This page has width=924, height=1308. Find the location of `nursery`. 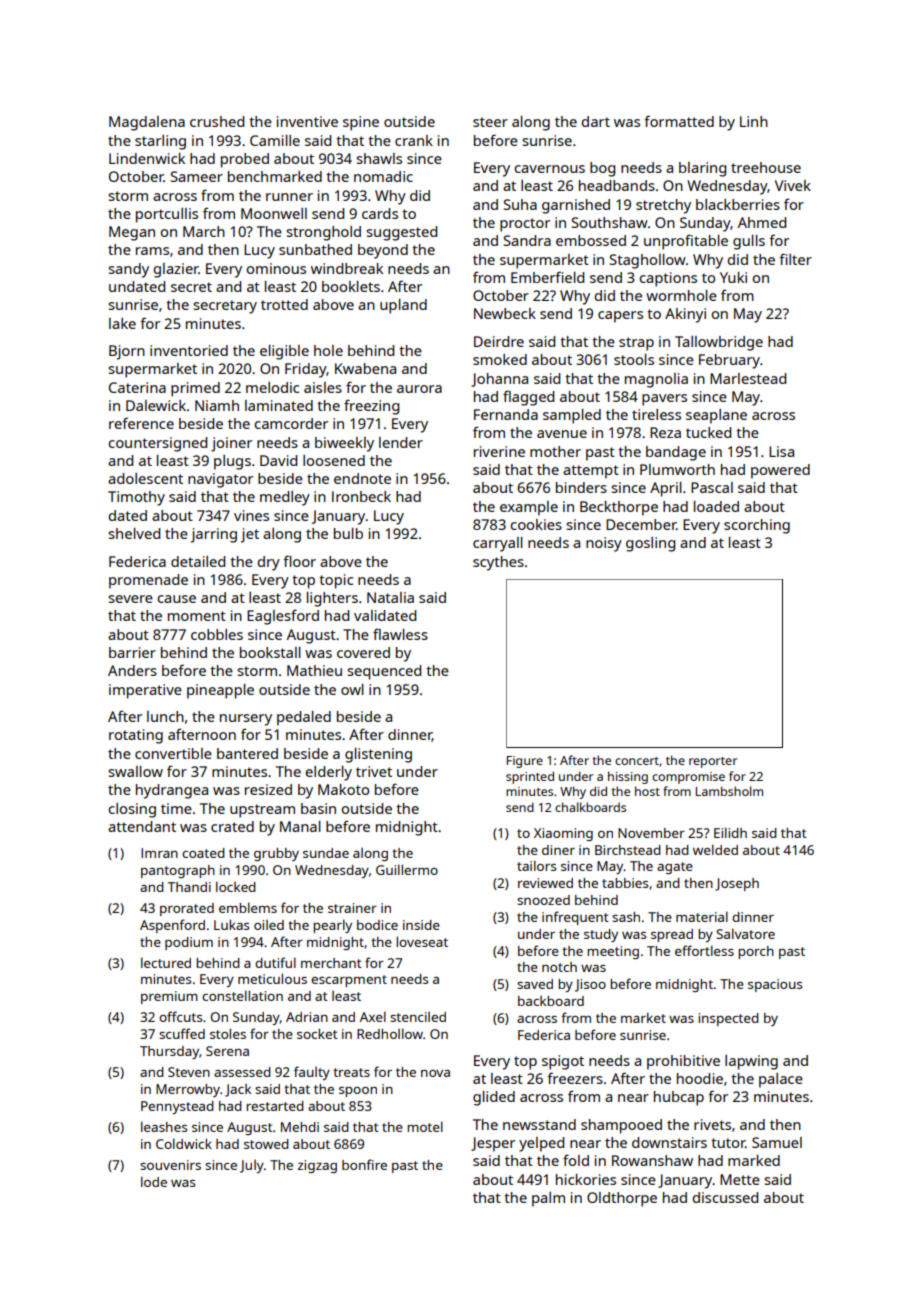

nursery is located at coordinates (246, 720).
